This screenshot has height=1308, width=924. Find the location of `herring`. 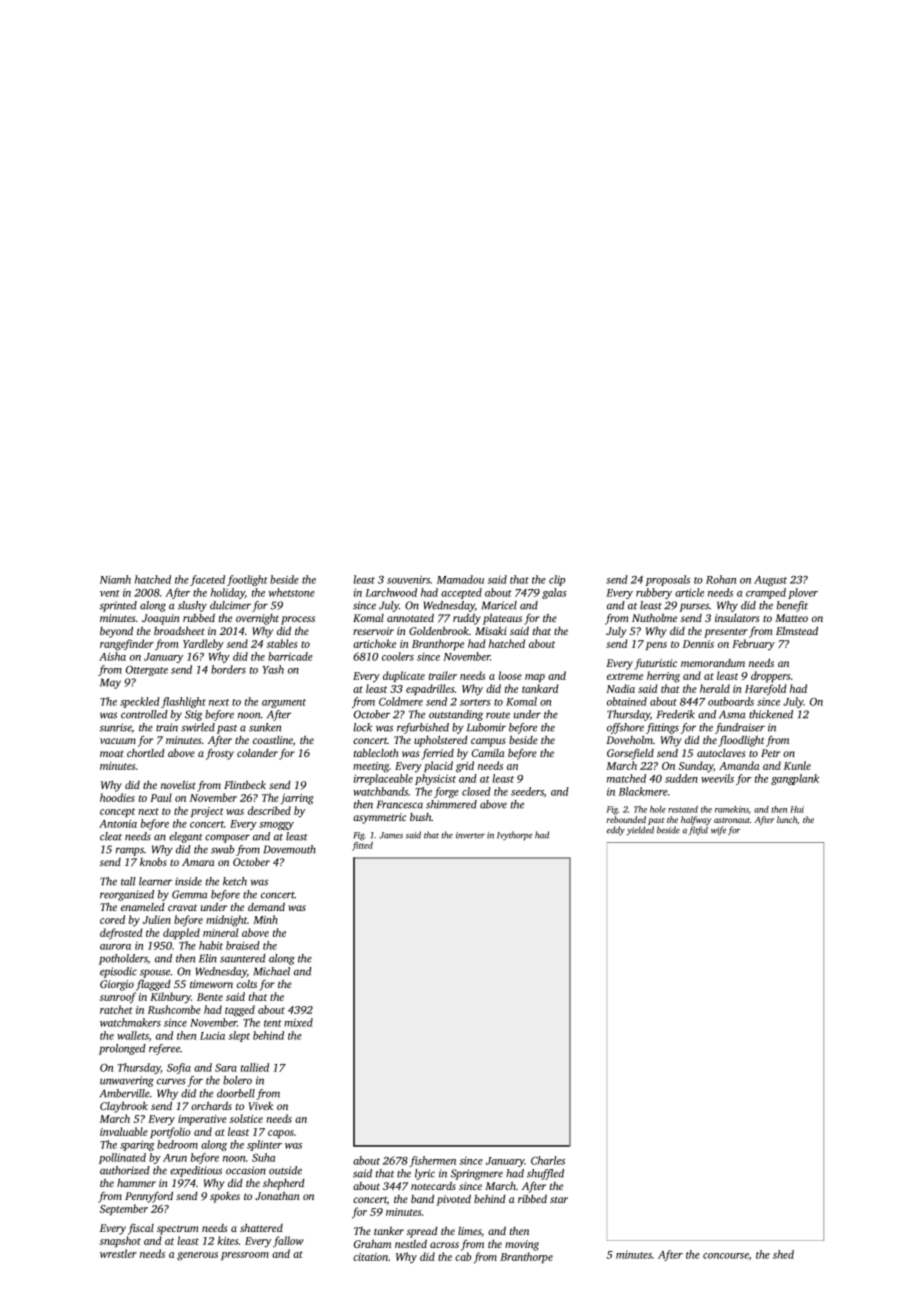

herring is located at coordinates (663, 677).
